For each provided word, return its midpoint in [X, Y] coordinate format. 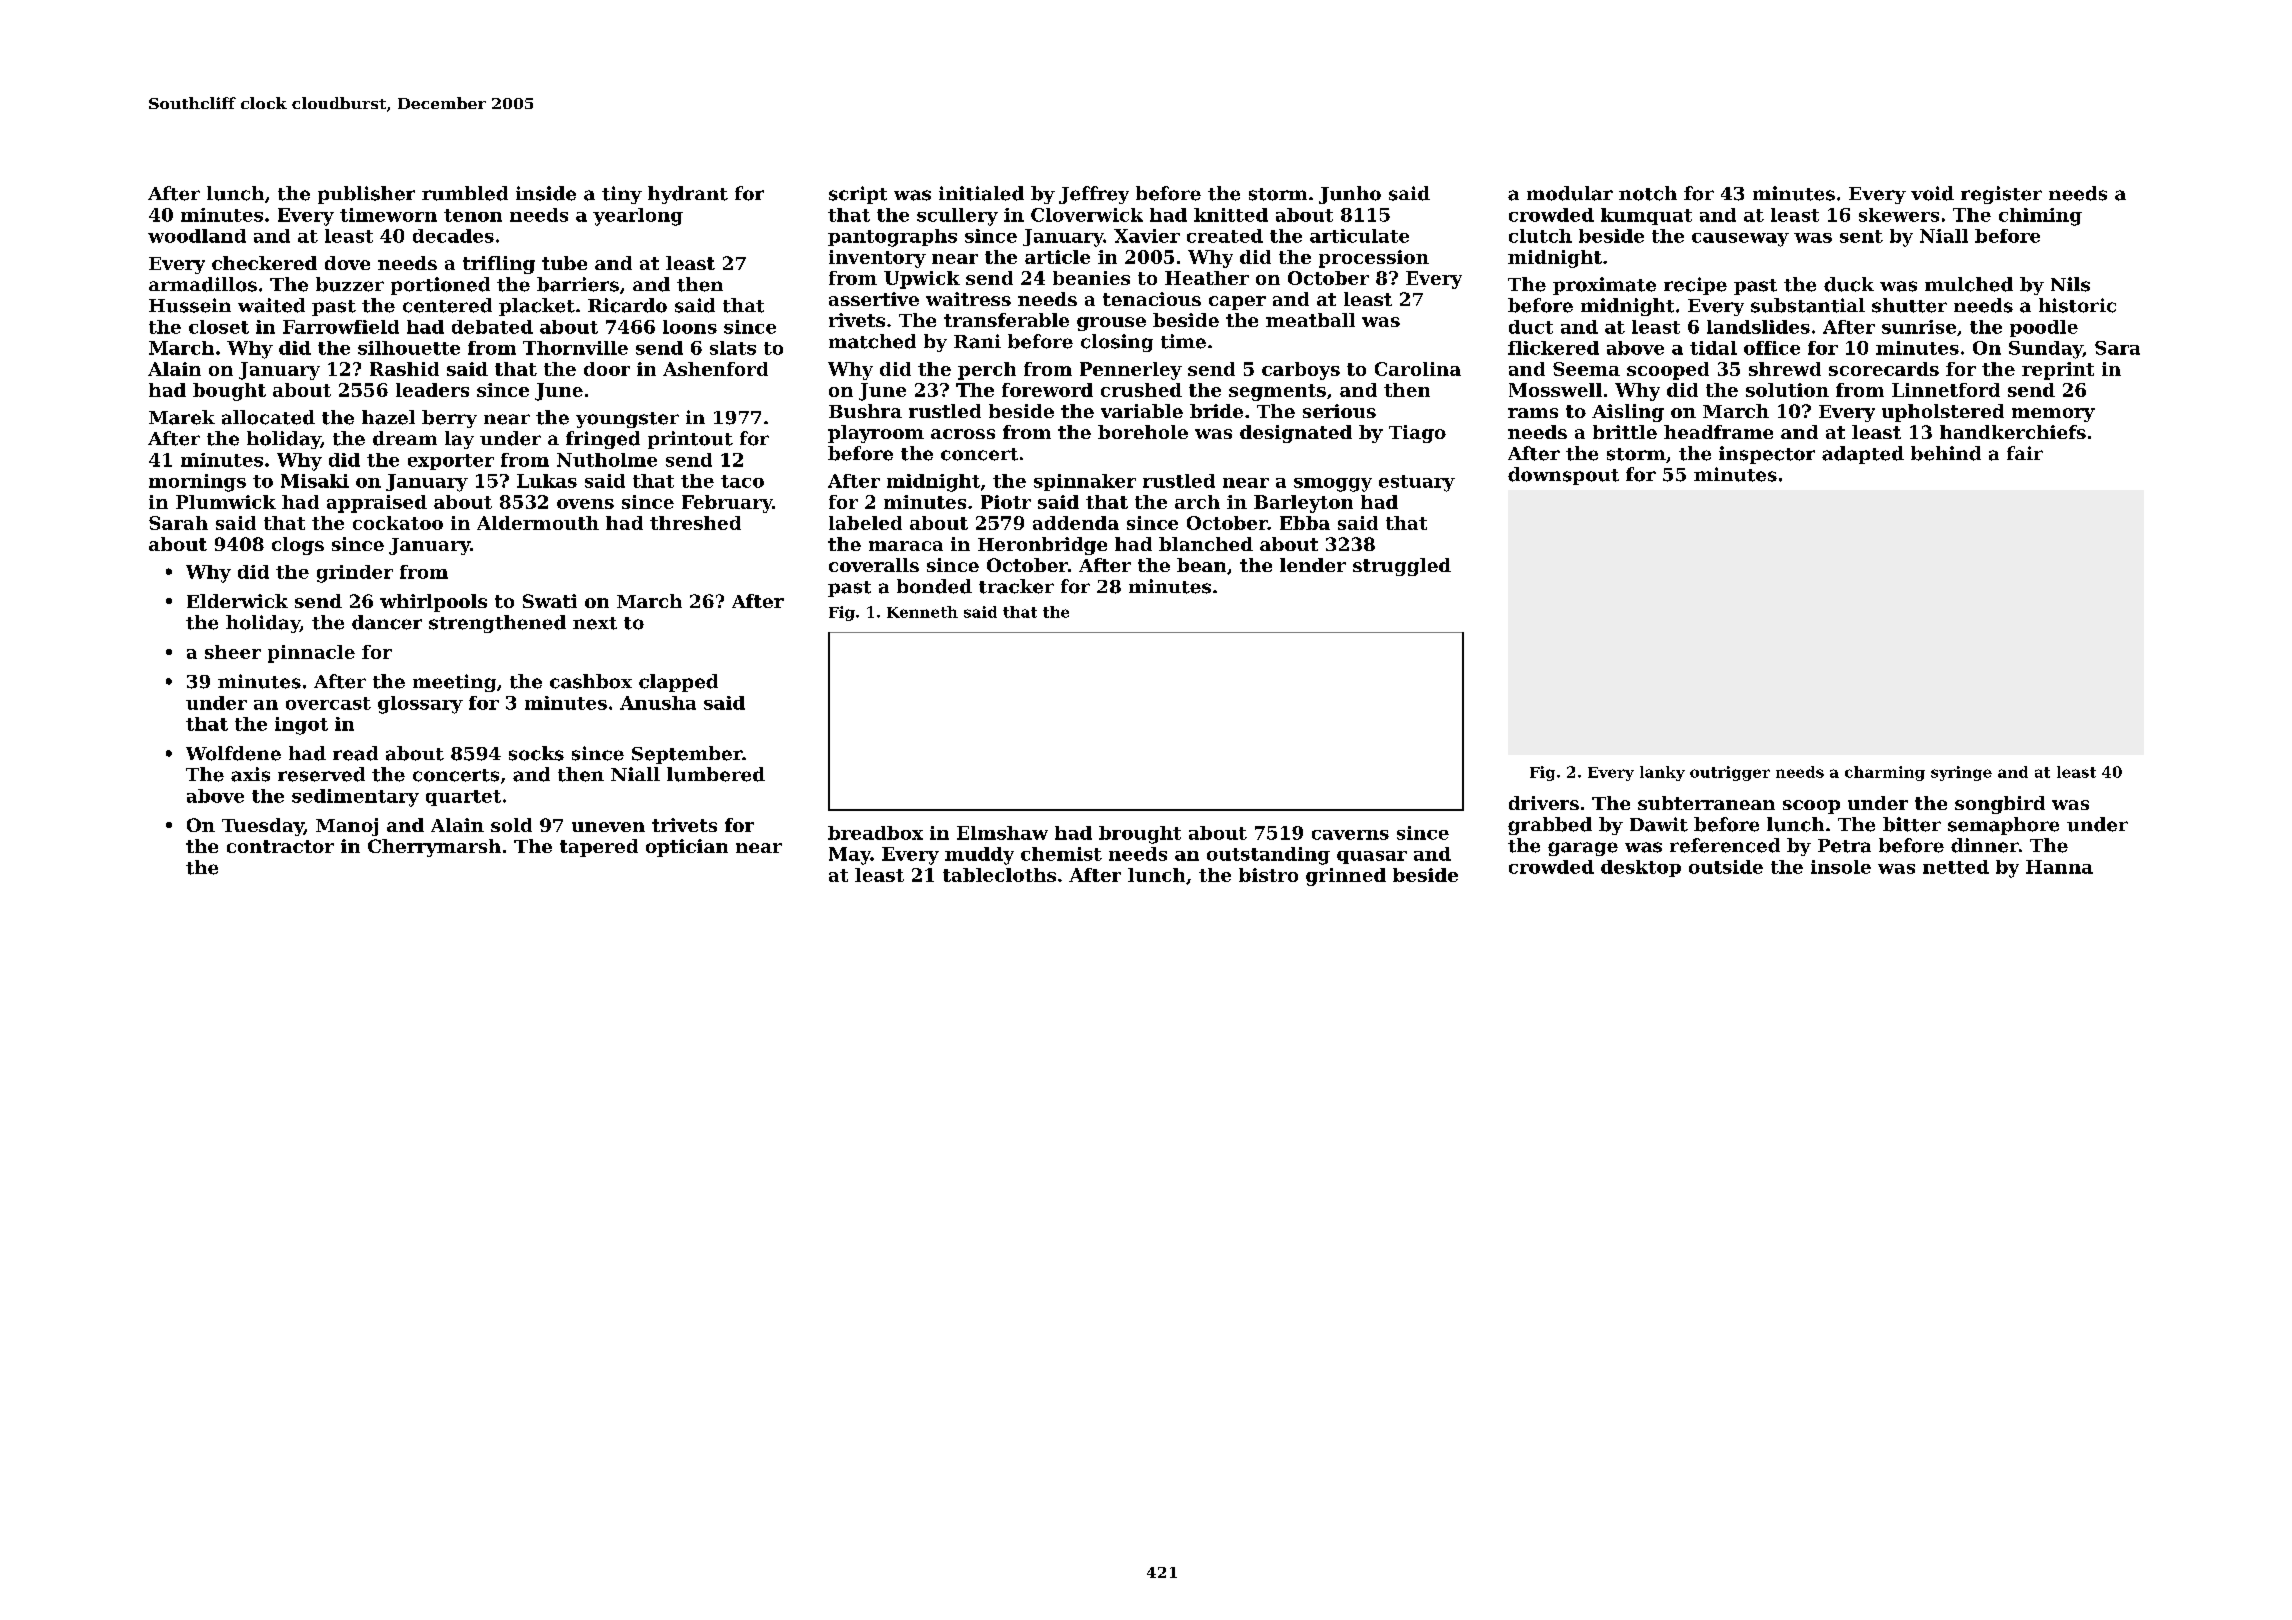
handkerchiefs [2013, 432]
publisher [366, 195]
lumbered [716, 774]
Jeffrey [1094, 195]
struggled [1402, 567]
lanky [1662, 773]
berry [449, 419]
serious [1339, 411]
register [2001, 195]
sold [511, 825]
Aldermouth [538, 523]
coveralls [874, 565]
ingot [301, 726]
